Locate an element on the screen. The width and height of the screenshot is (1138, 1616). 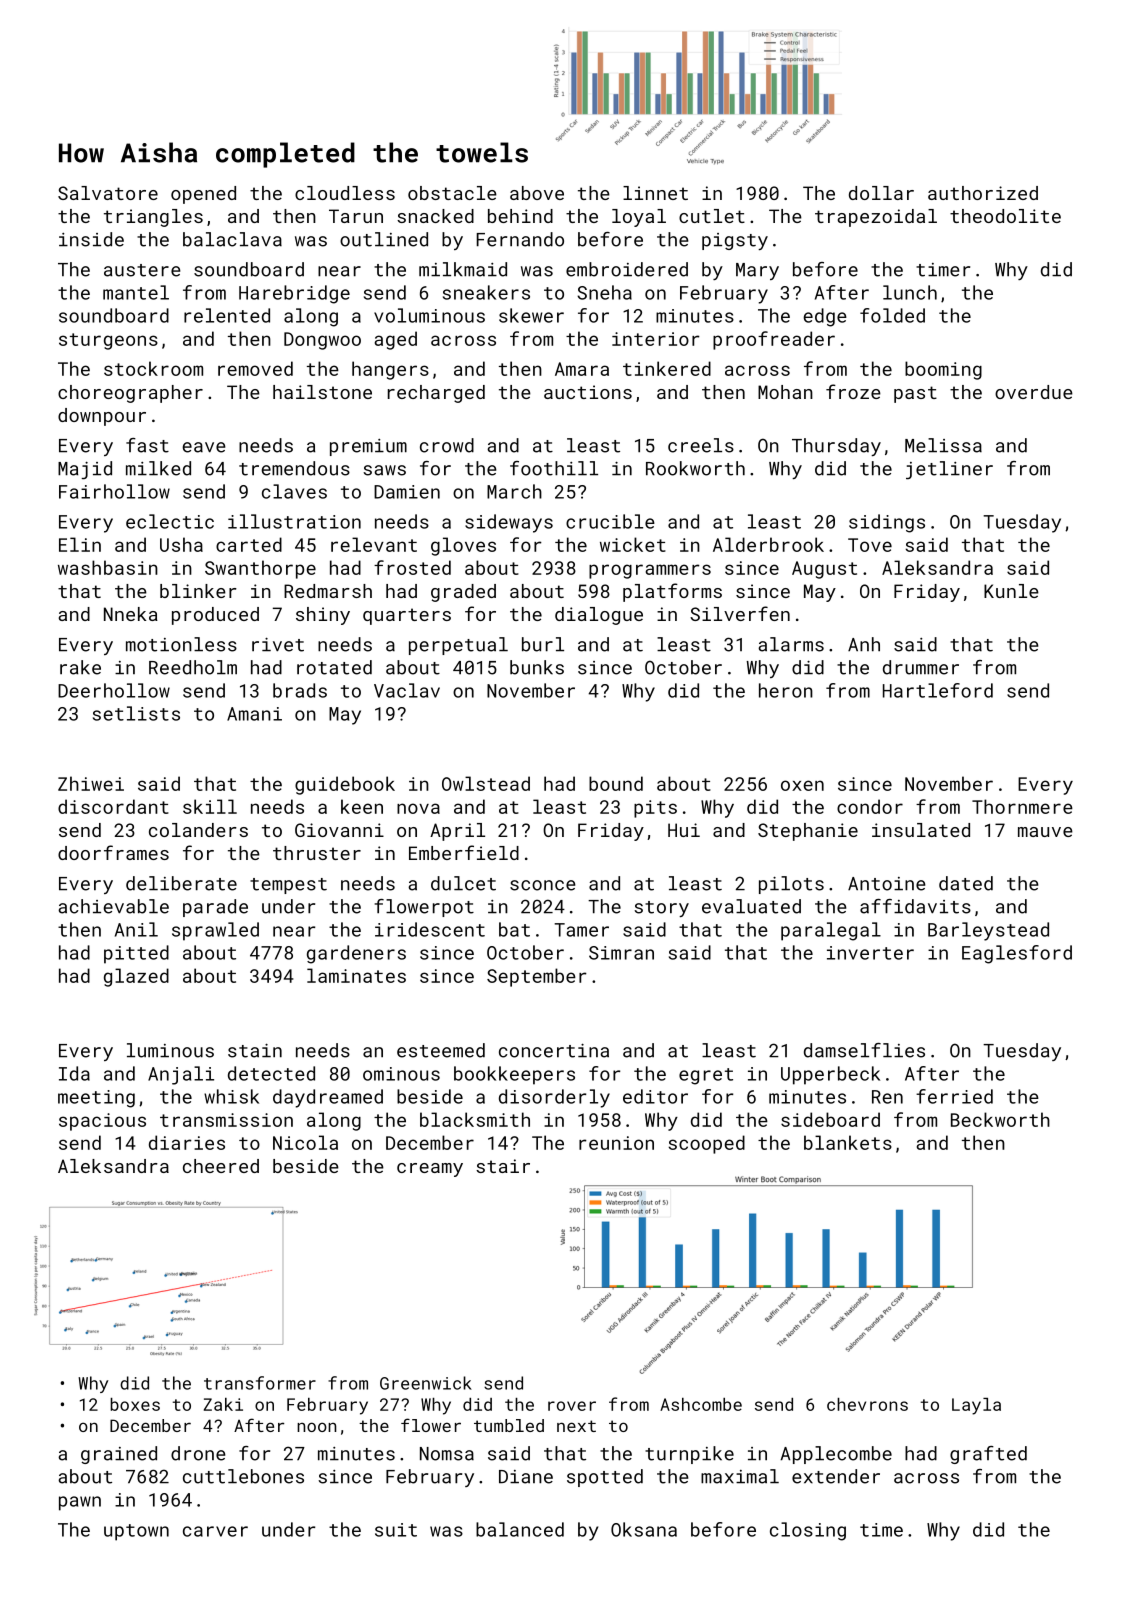
pilots is located at coordinates (791, 885).
